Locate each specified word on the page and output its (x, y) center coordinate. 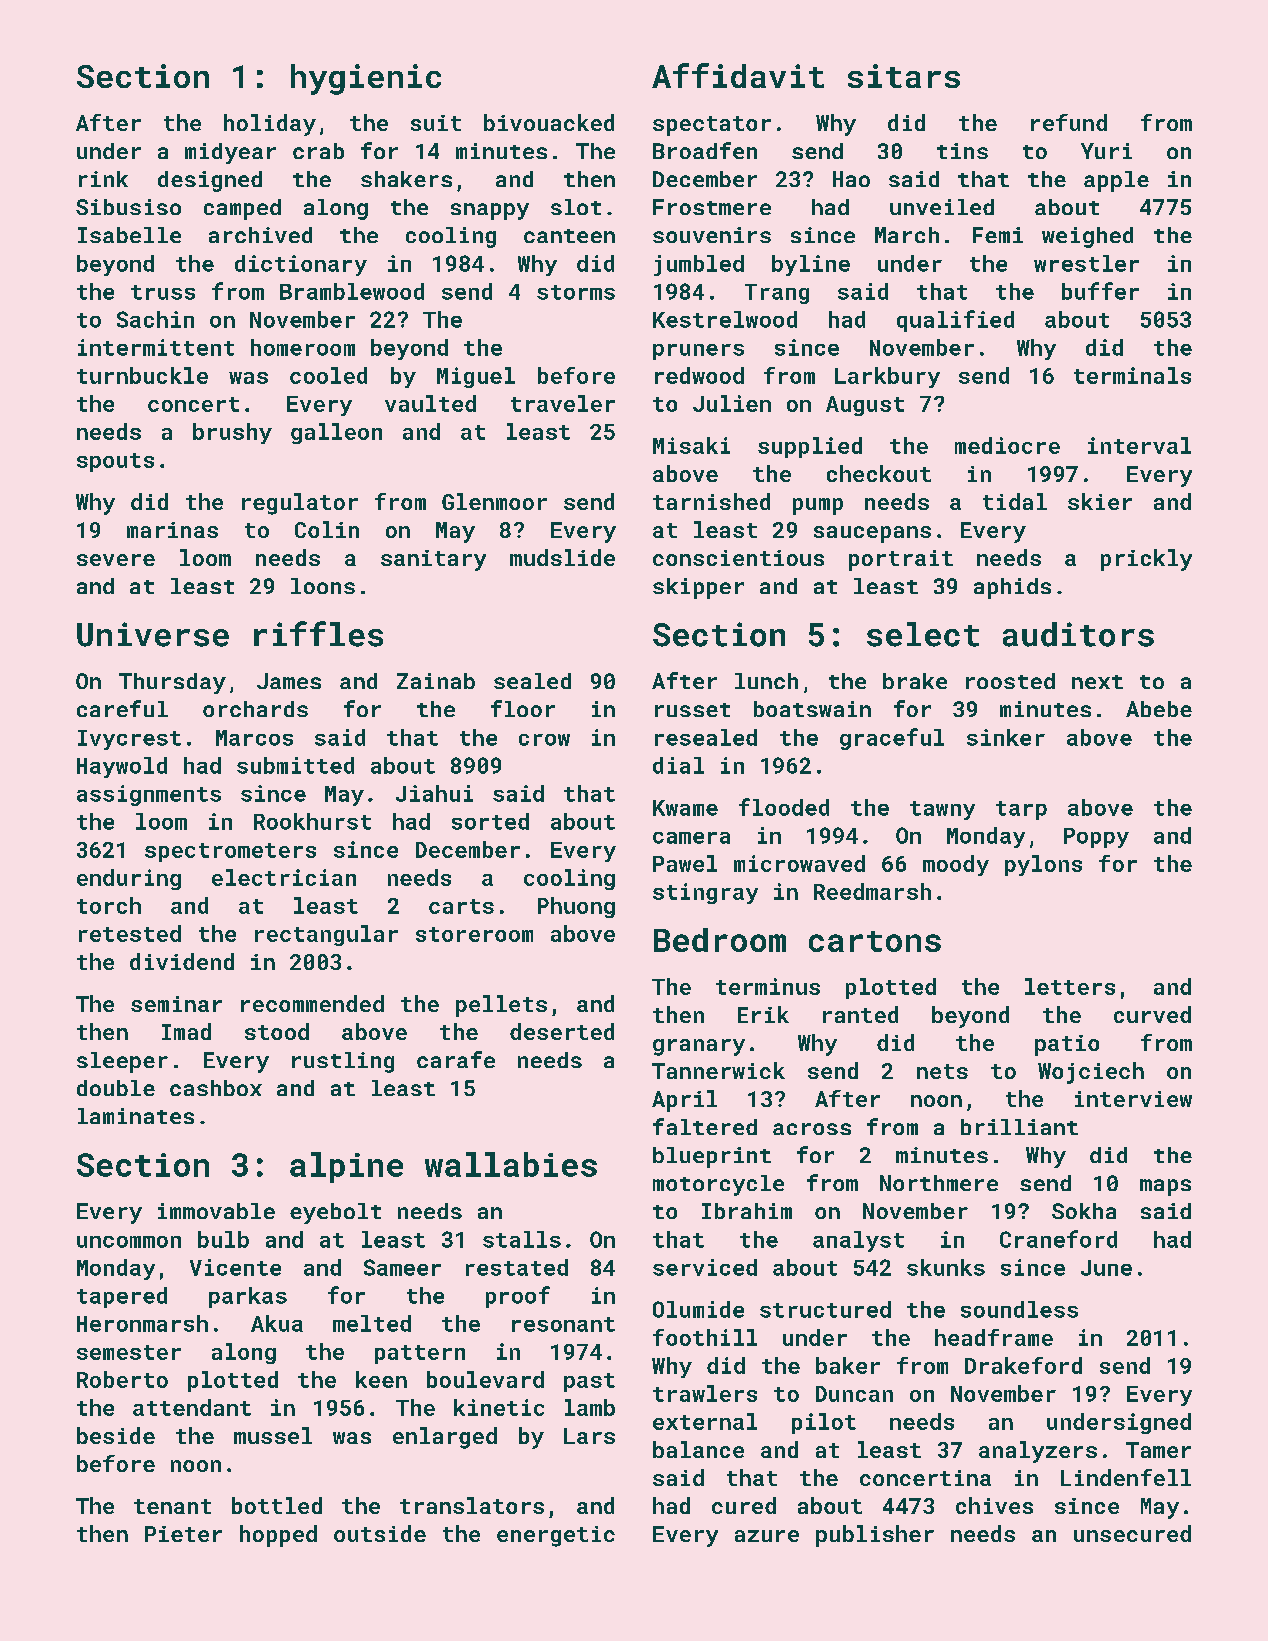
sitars (904, 76)
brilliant (1019, 1127)
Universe (153, 634)
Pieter (183, 1534)
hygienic (366, 79)
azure (767, 1536)
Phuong (576, 907)
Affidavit (738, 75)
